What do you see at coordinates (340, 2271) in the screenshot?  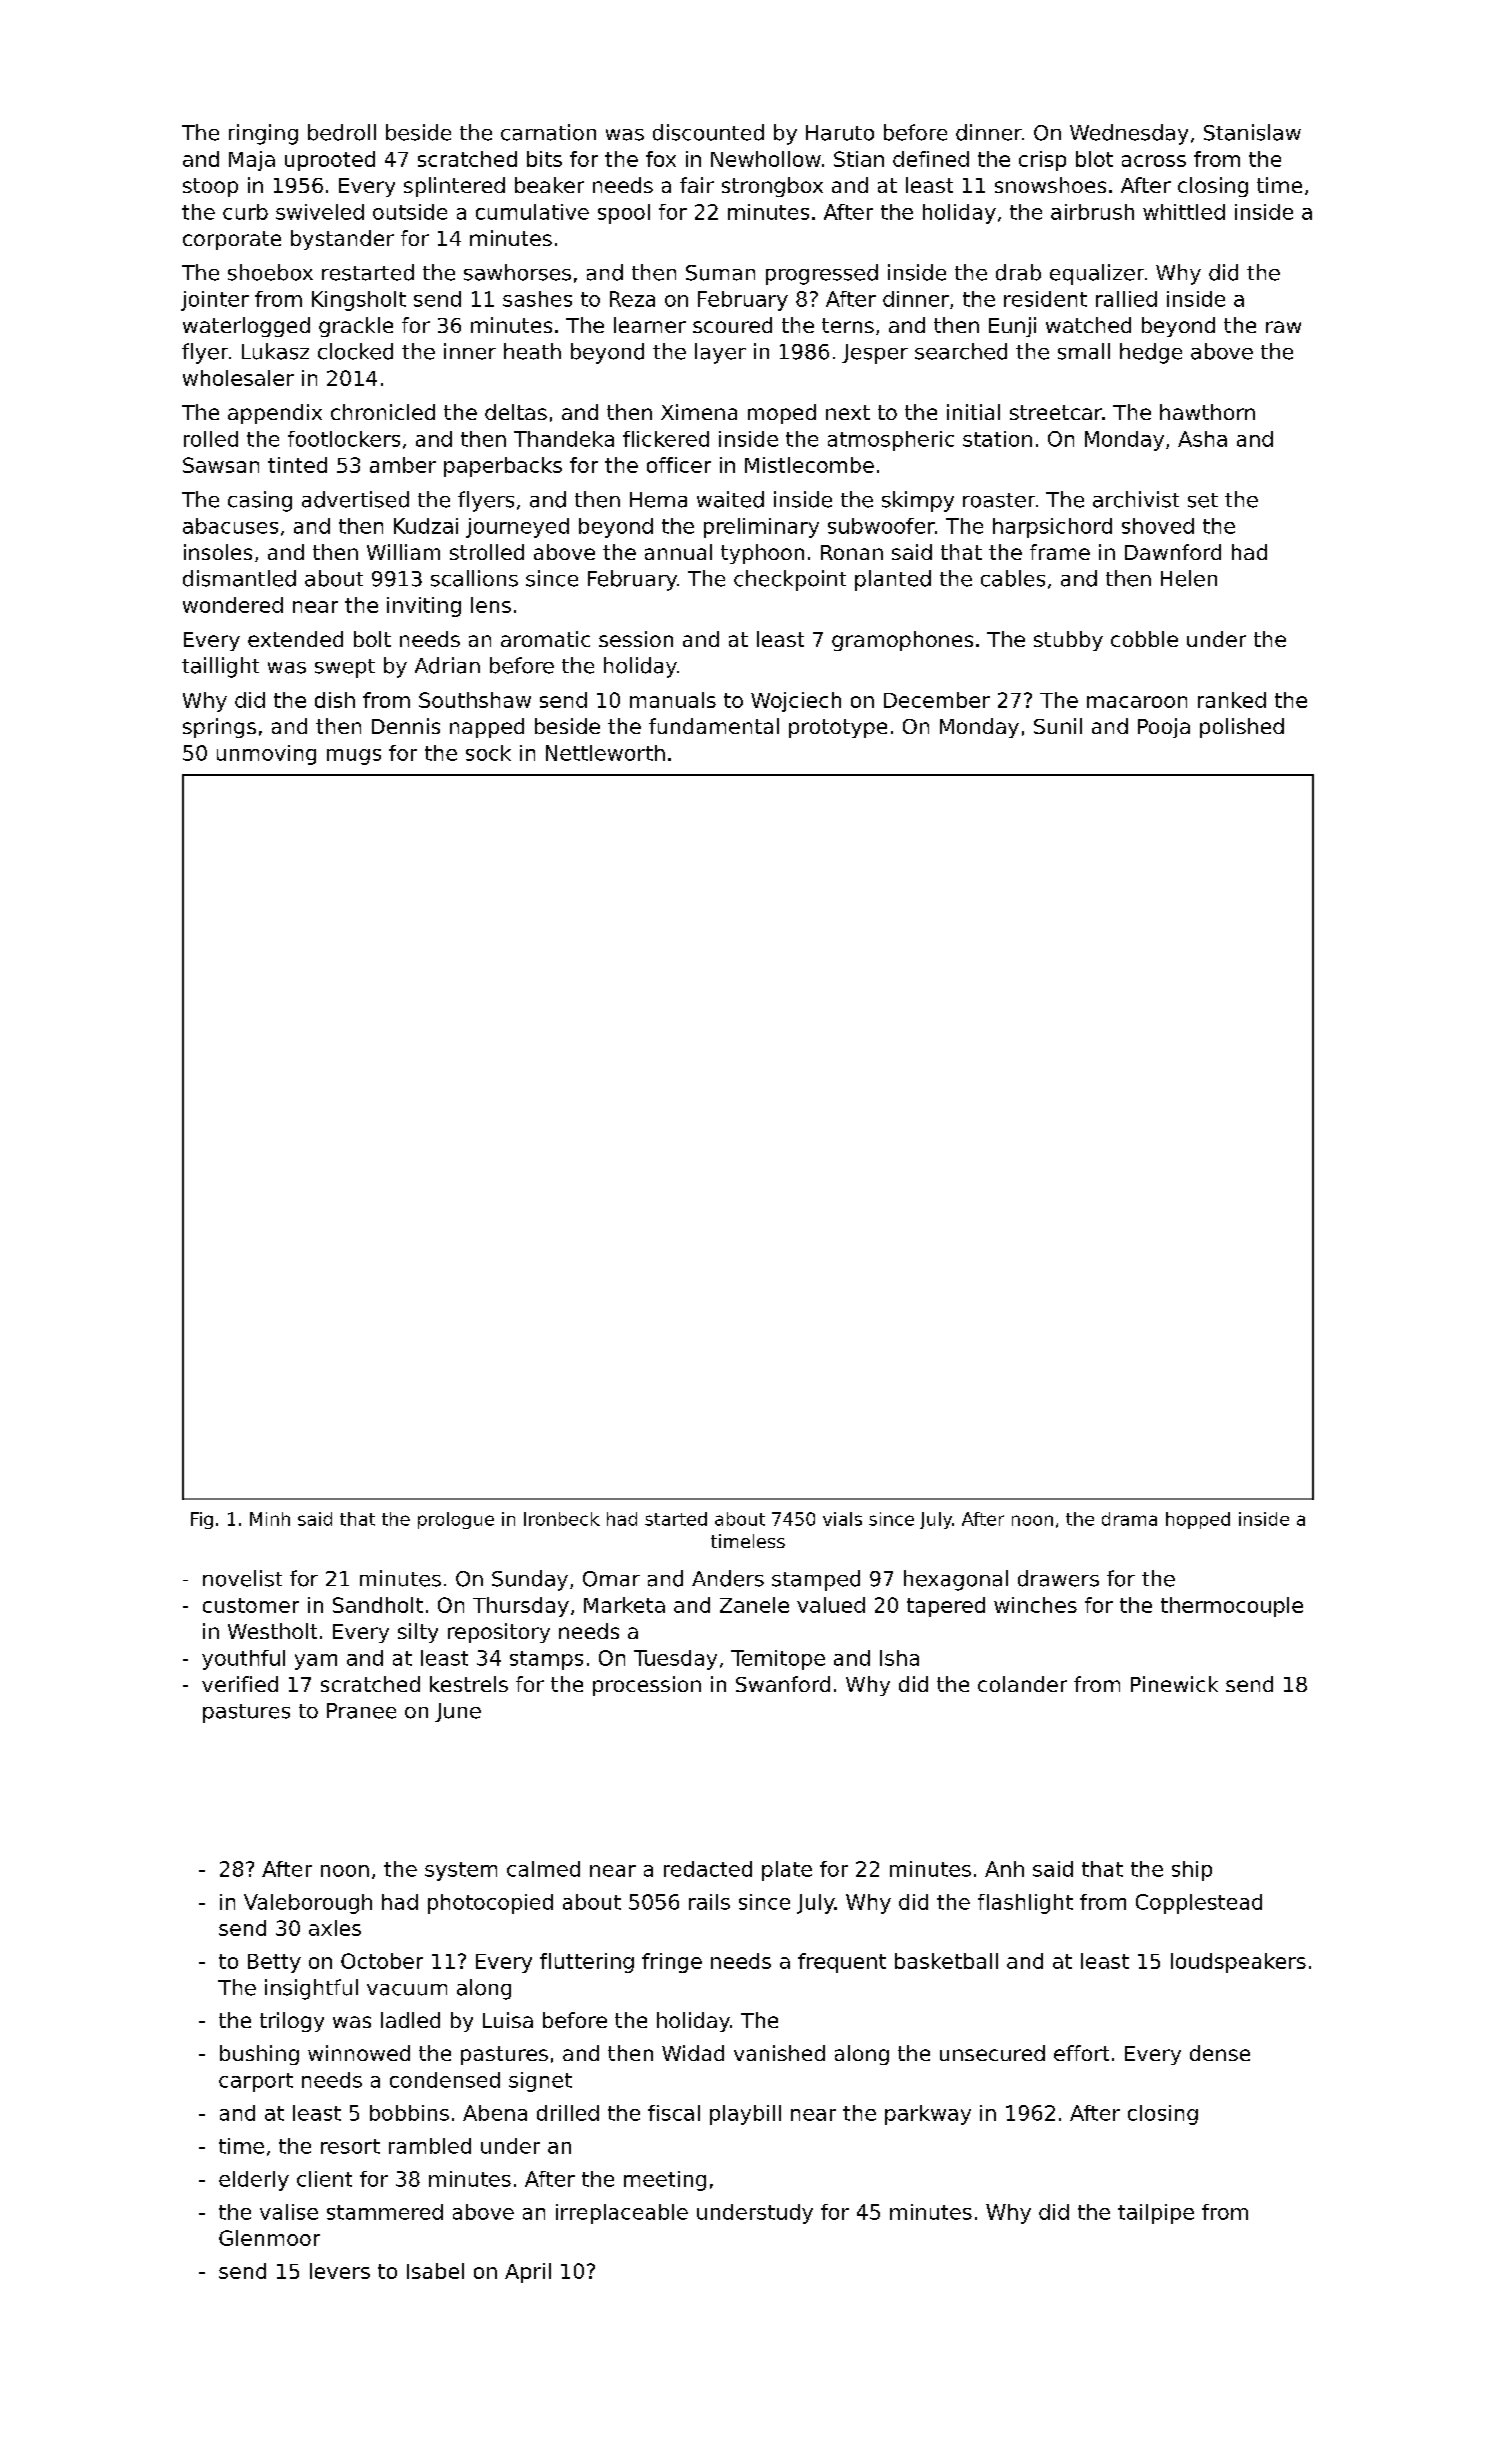 I see `levers` at bounding box center [340, 2271].
